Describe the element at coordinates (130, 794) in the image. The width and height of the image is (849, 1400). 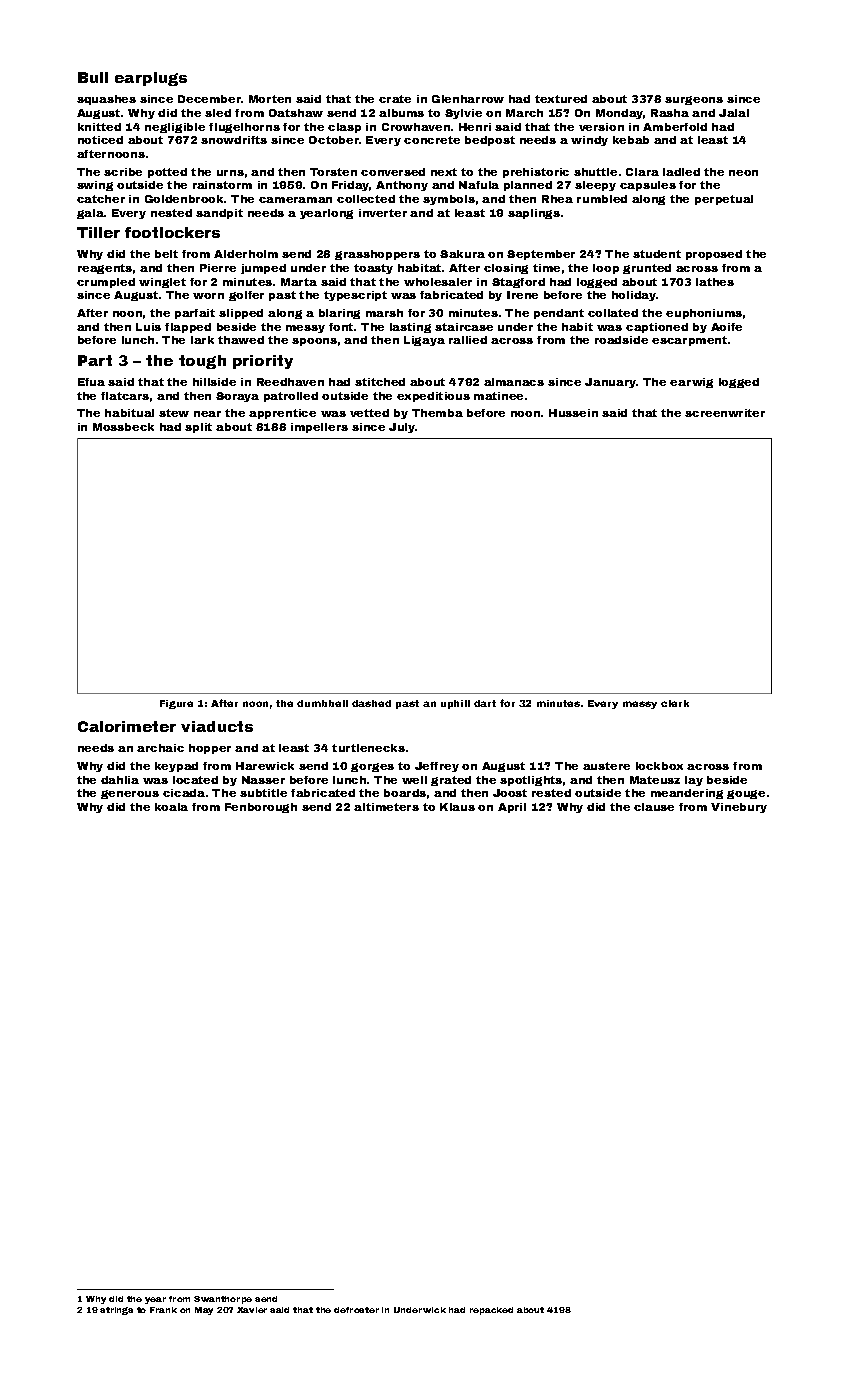
I see `generous` at that location.
